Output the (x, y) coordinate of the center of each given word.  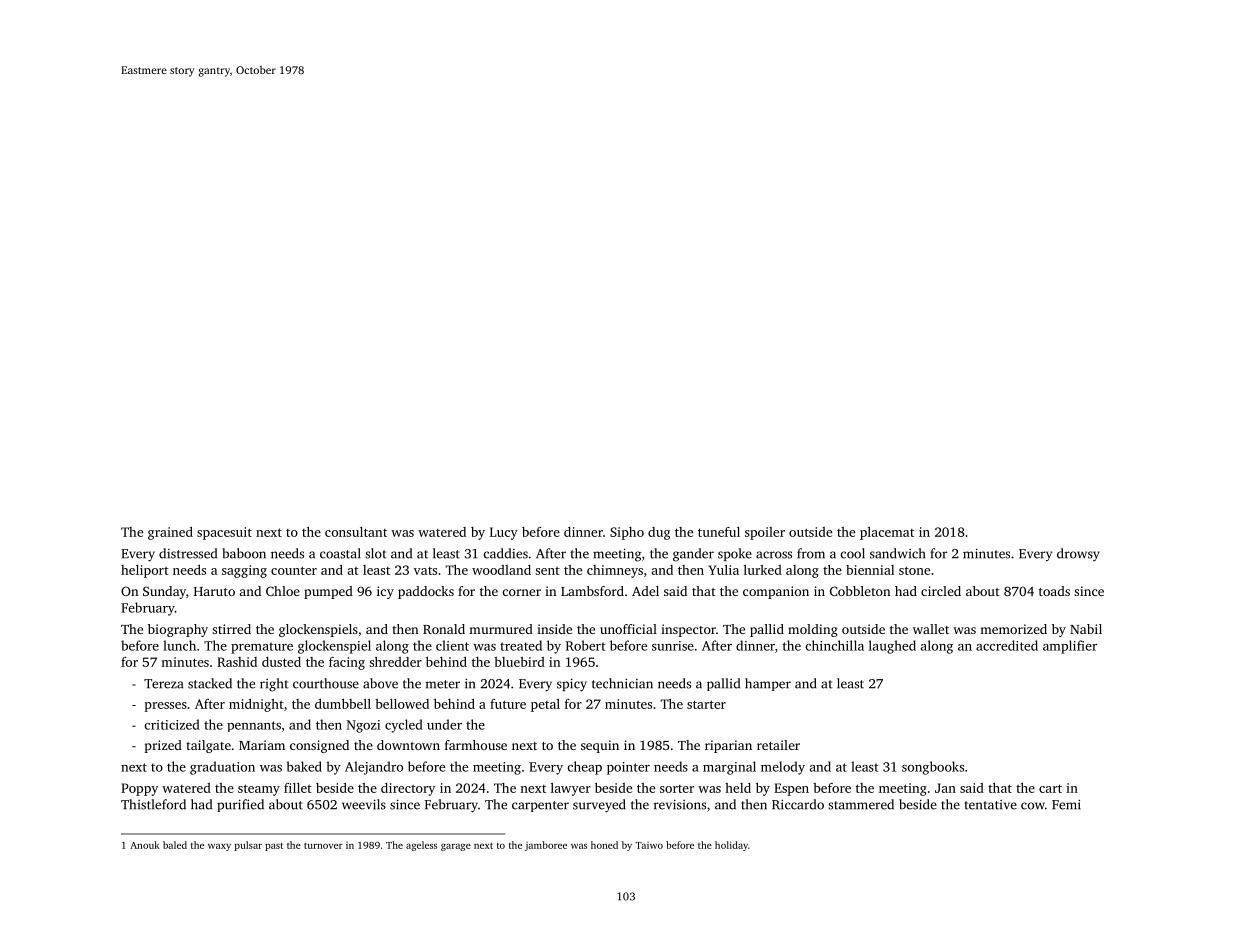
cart (1050, 788)
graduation (222, 768)
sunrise (673, 646)
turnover (323, 846)
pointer (628, 768)
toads (1054, 591)
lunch (179, 645)
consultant (356, 532)
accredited (1007, 645)
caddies (506, 553)
